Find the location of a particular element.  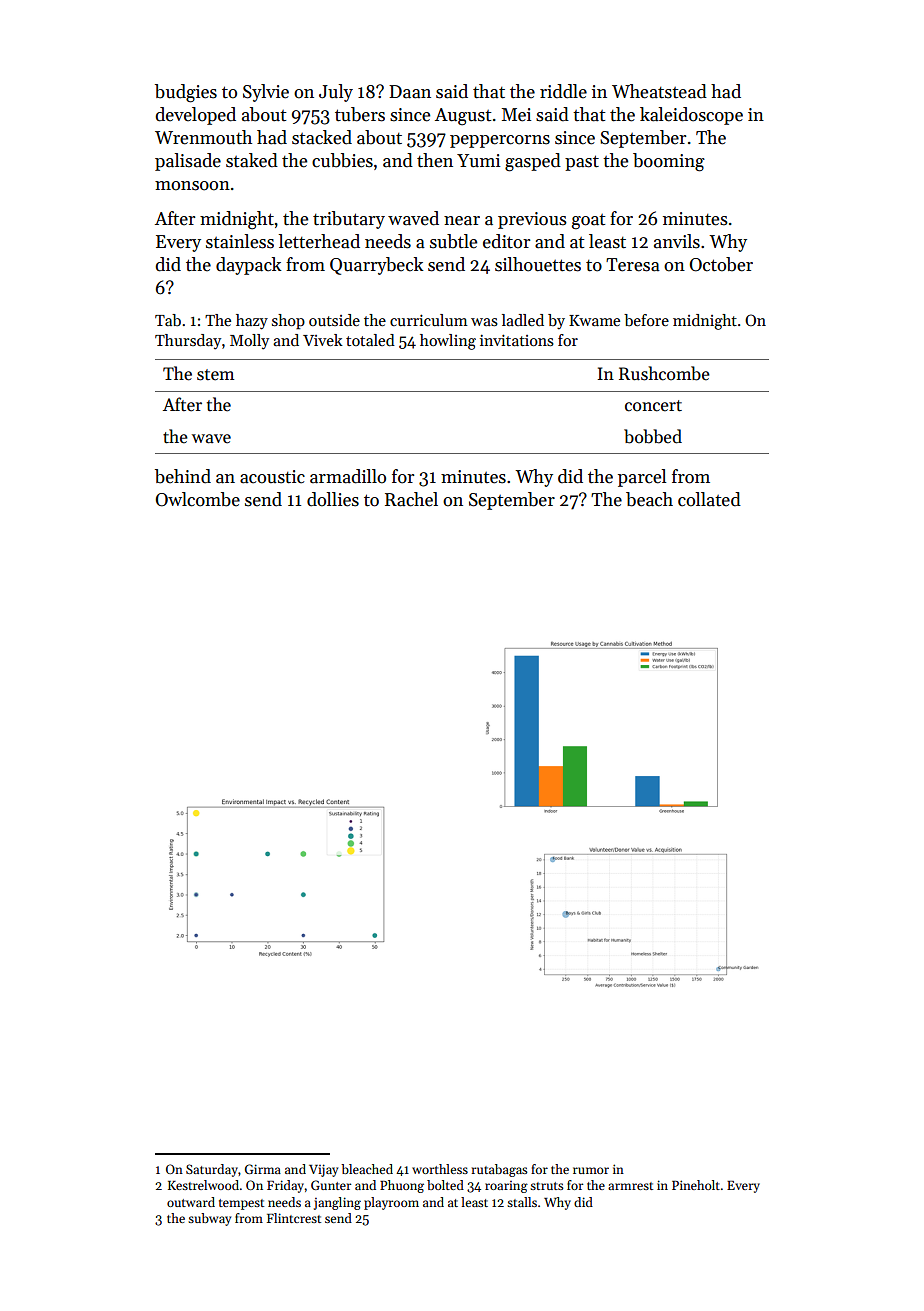

kaleidoscope is located at coordinates (691, 116).
